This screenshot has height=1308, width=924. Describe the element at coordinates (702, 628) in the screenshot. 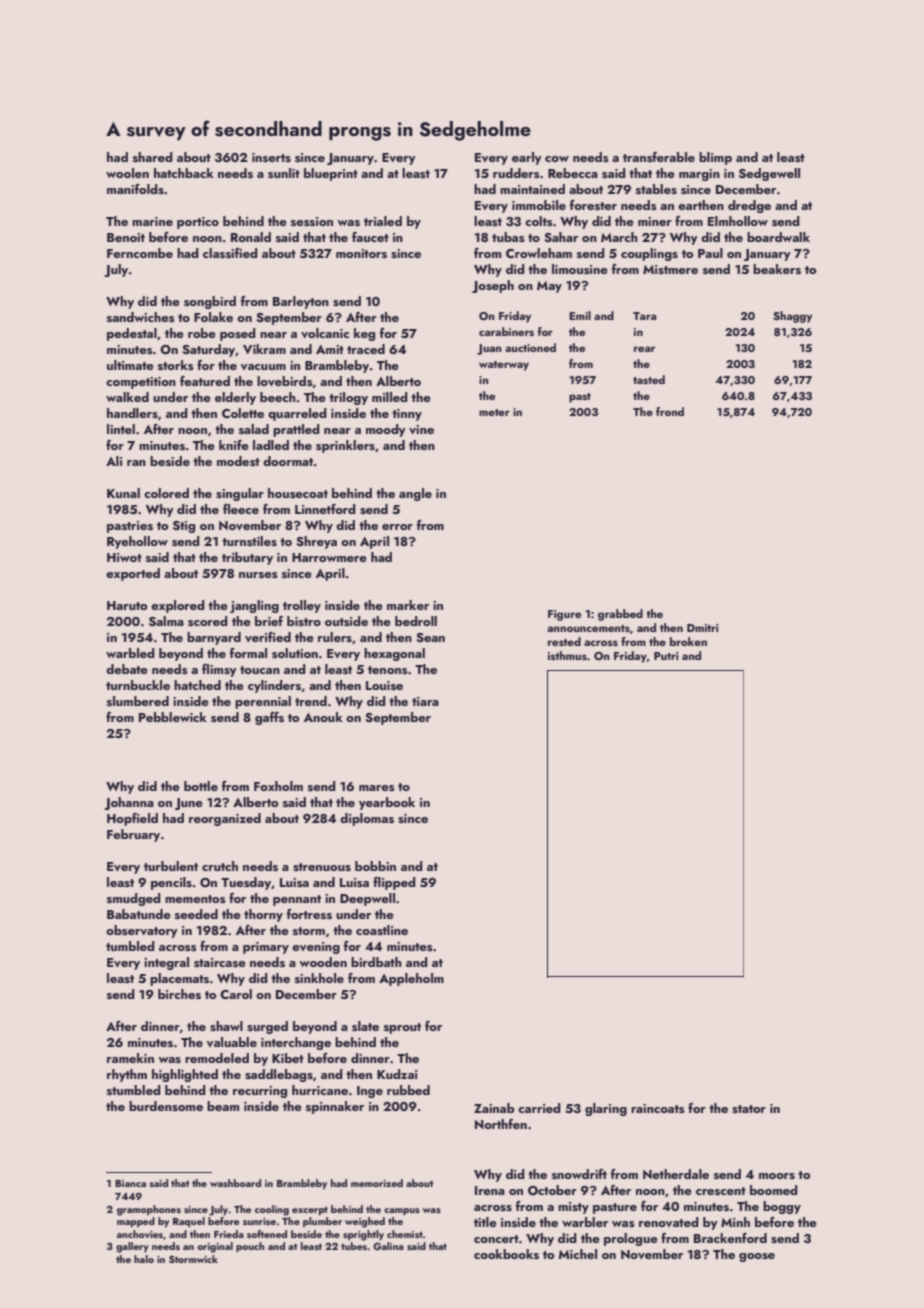

I see `Dmitri` at that location.
